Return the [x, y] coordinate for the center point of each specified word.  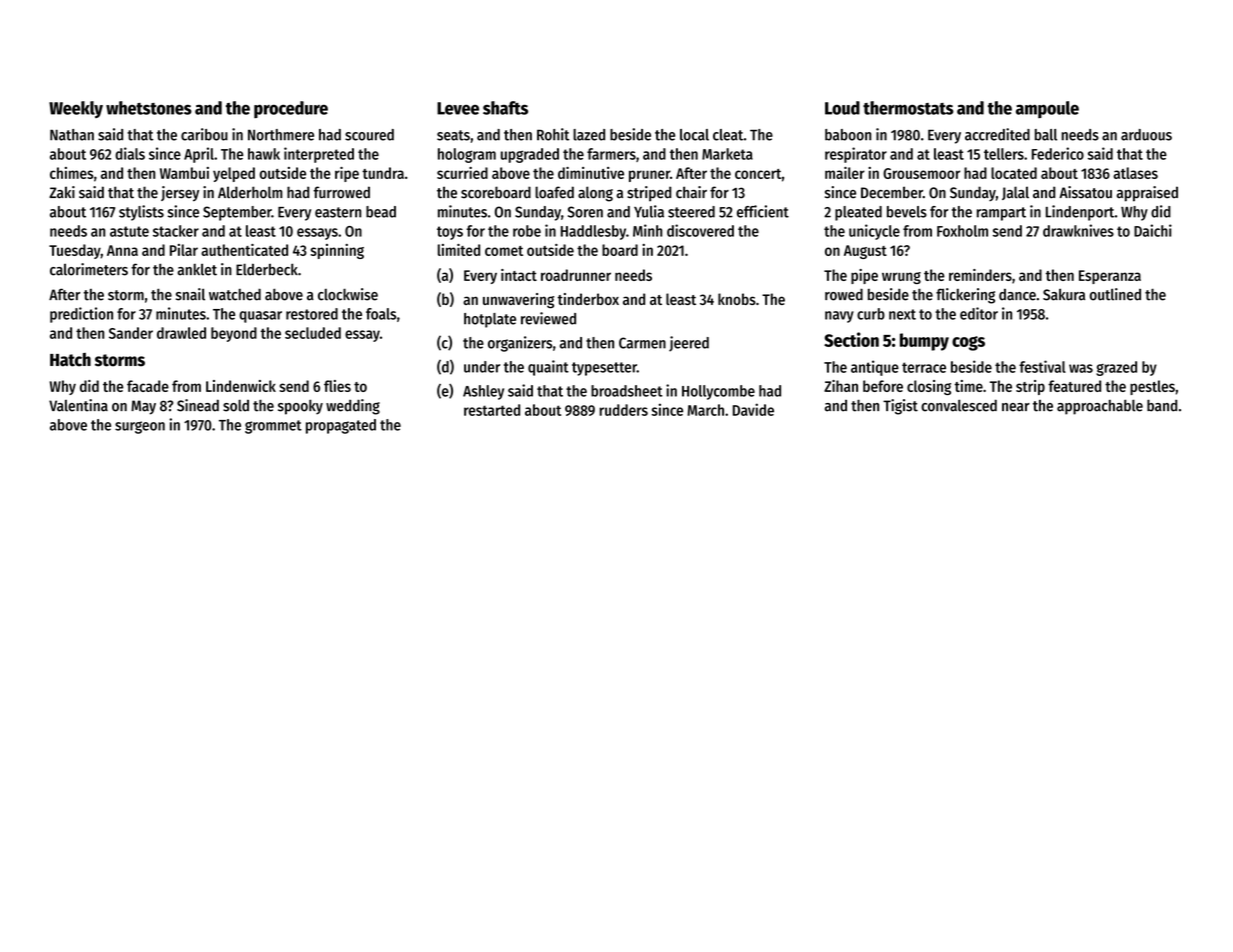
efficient [763, 211]
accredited [997, 134]
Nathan [72, 135]
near [1016, 407]
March [705, 410]
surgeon [140, 427]
